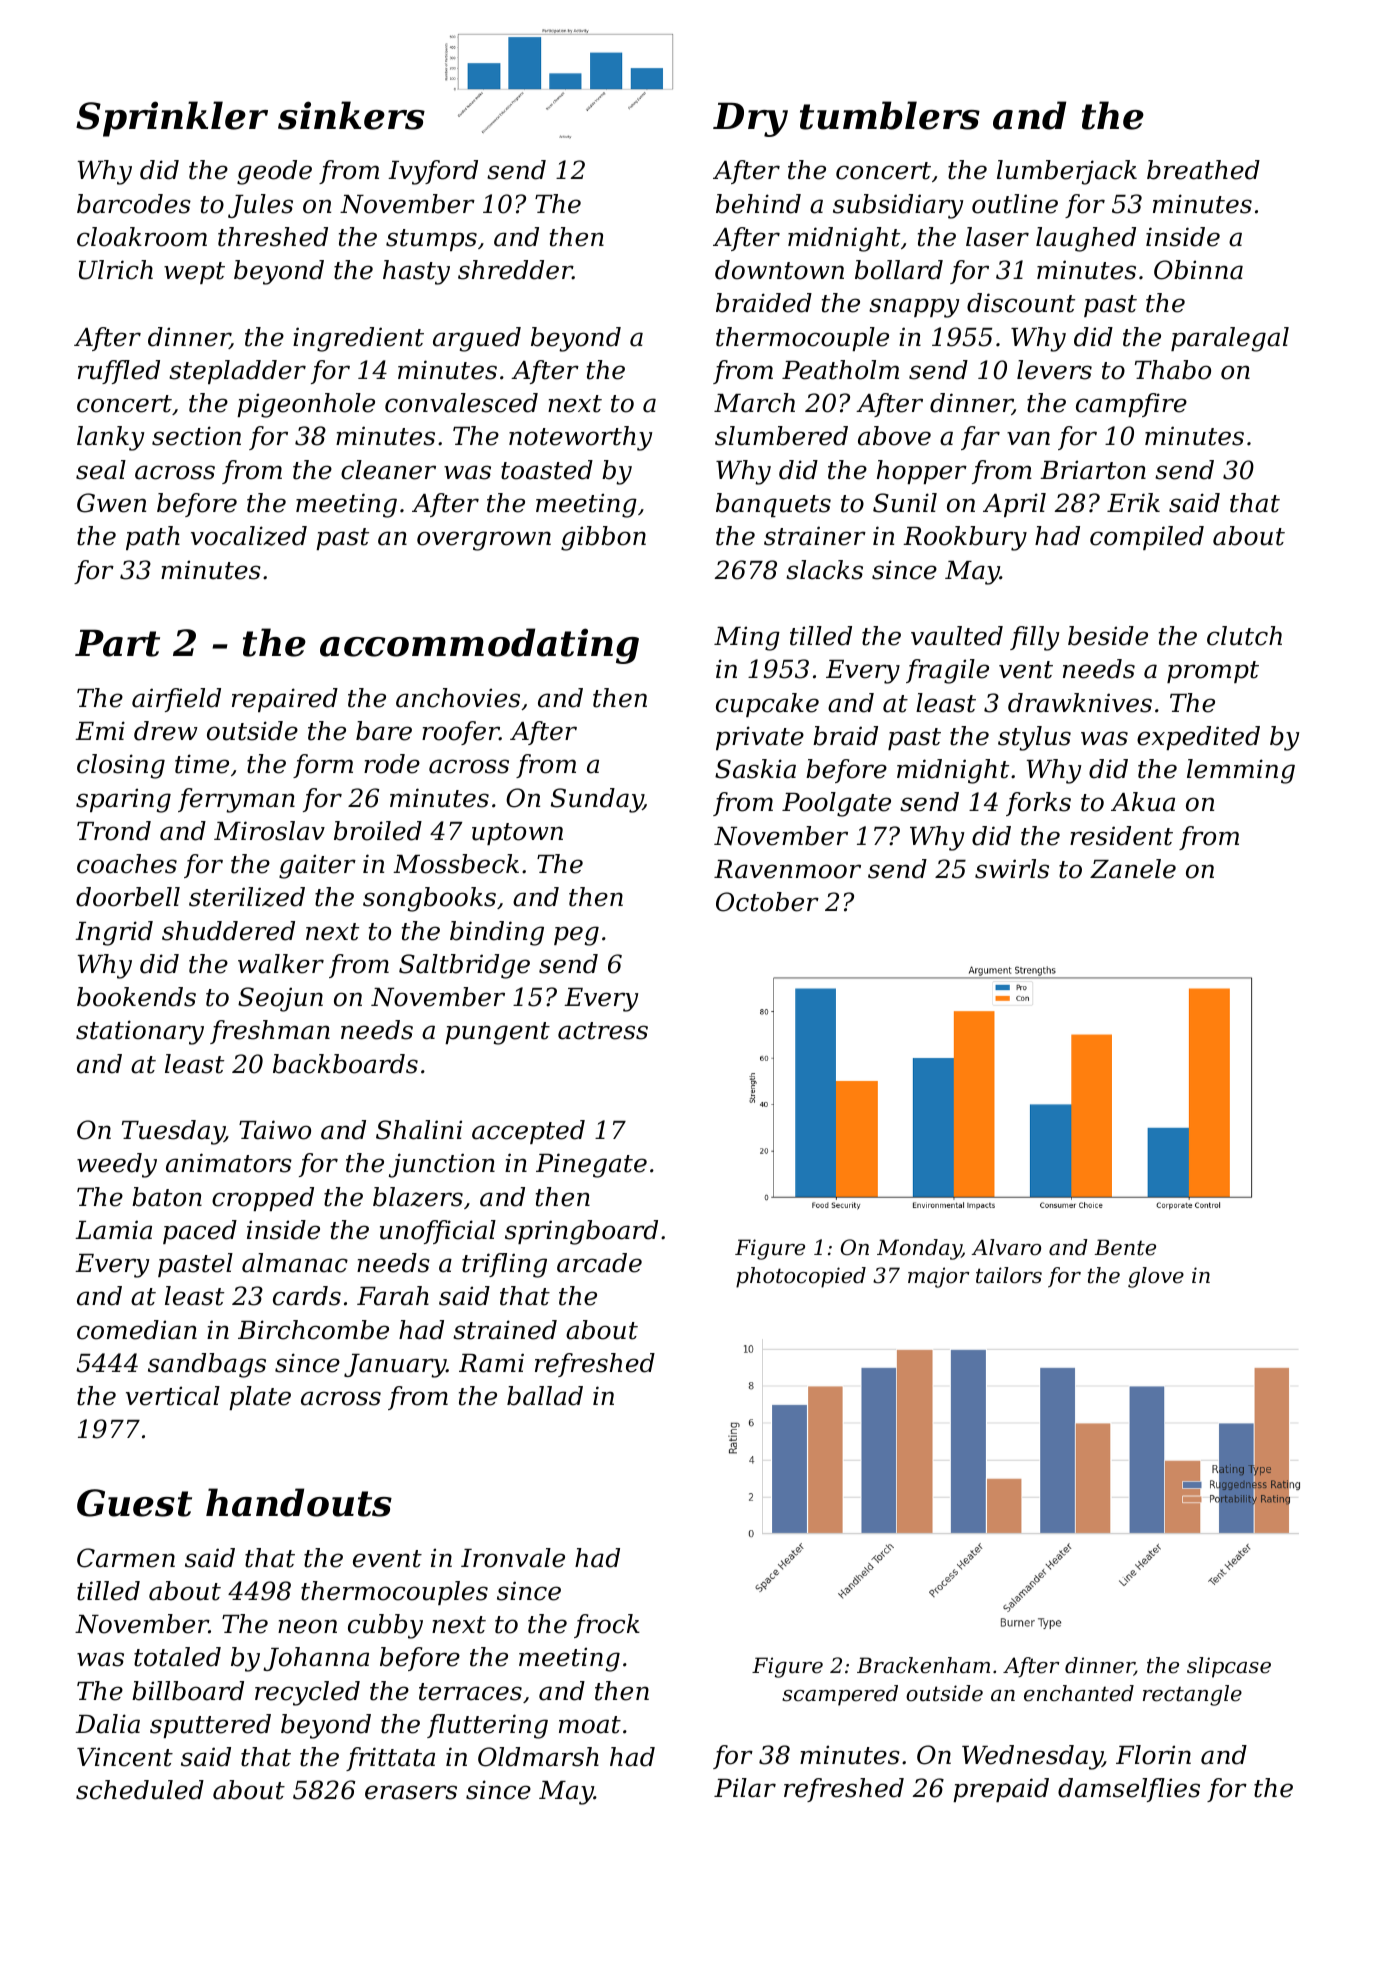 The width and height of the screenshot is (1386, 1969). I want to click on Briarton, so click(1093, 470).
